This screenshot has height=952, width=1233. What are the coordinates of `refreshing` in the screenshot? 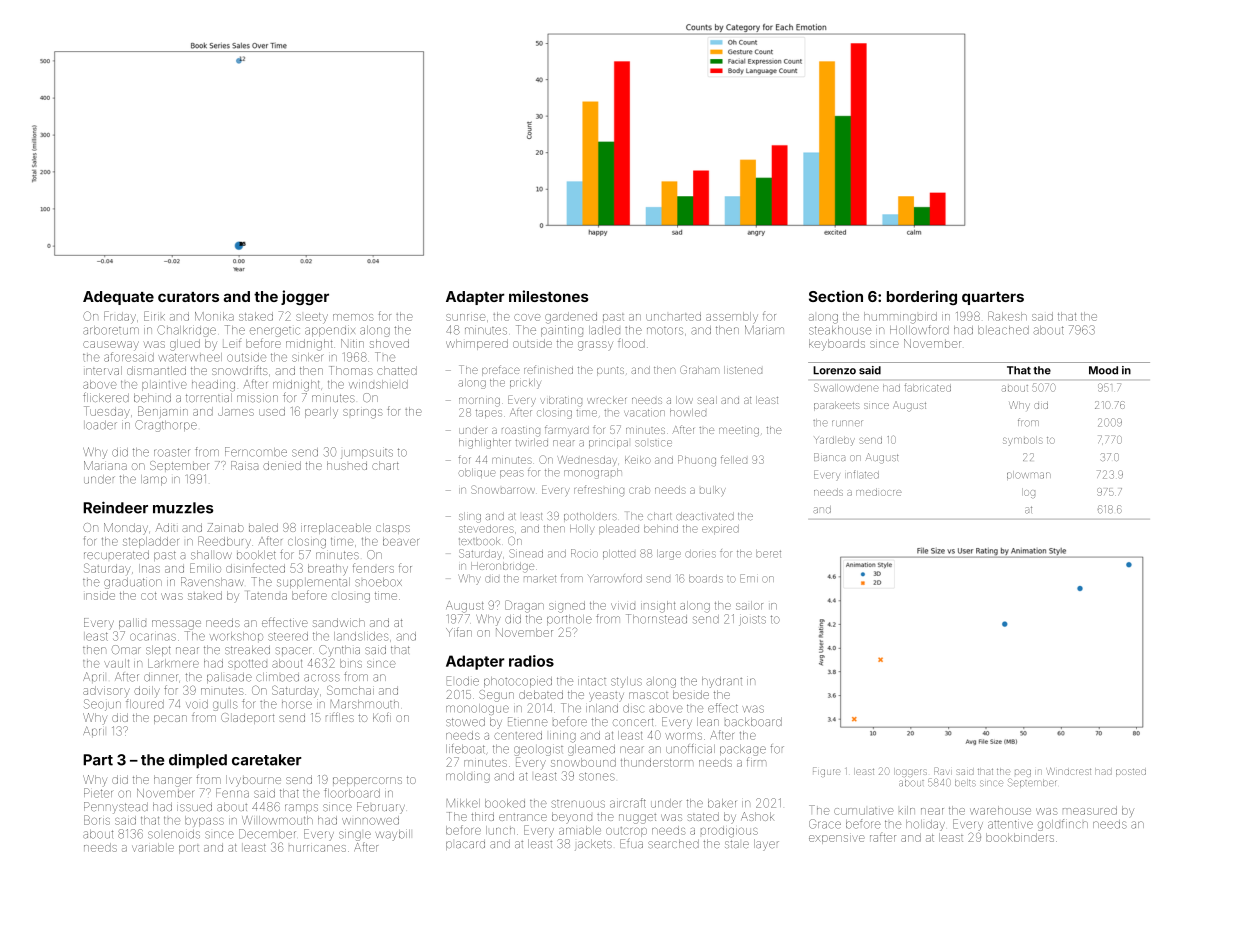 It's located at (599, 491).
